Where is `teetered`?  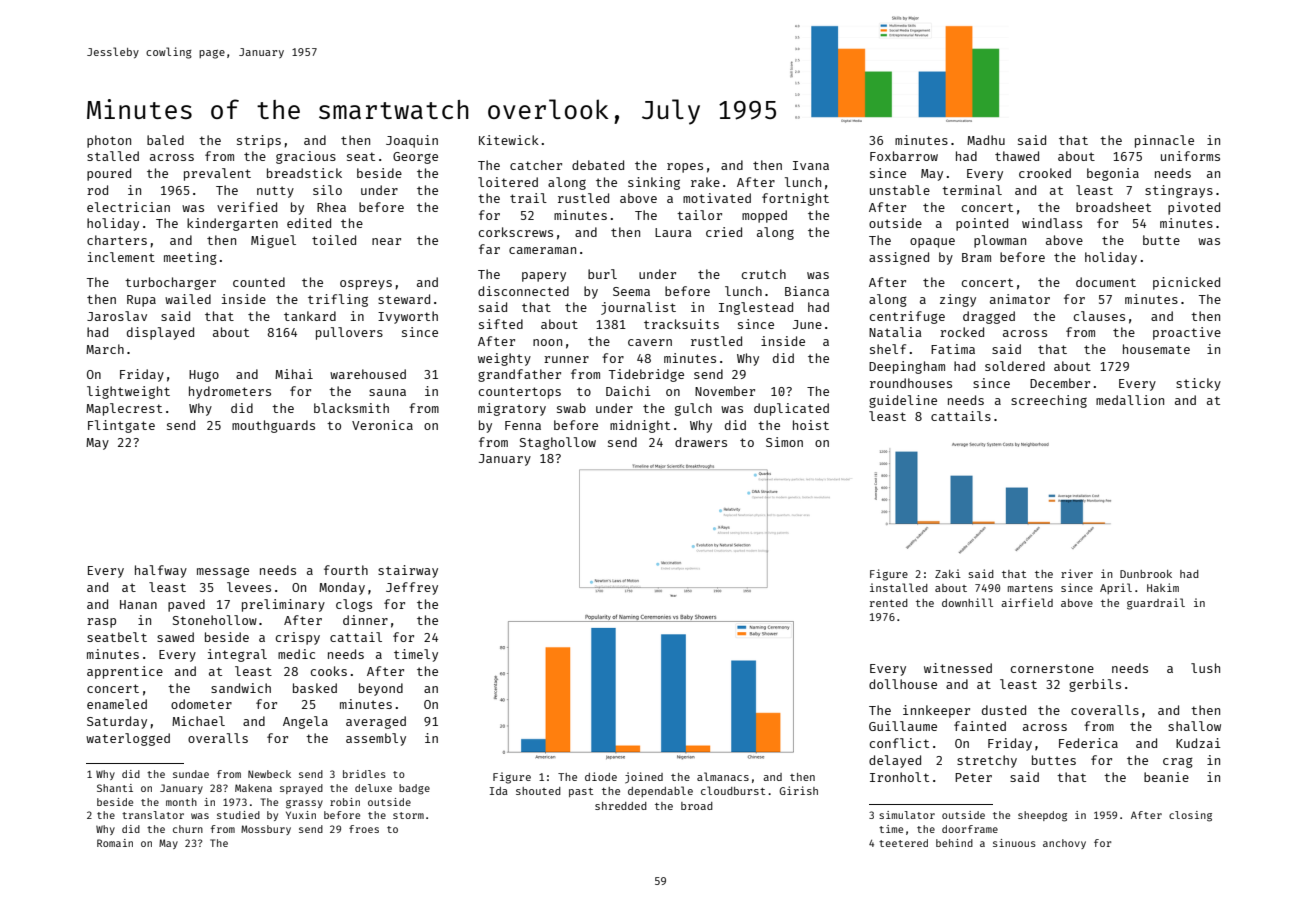
teetered is located at coordinates (903, 843).
